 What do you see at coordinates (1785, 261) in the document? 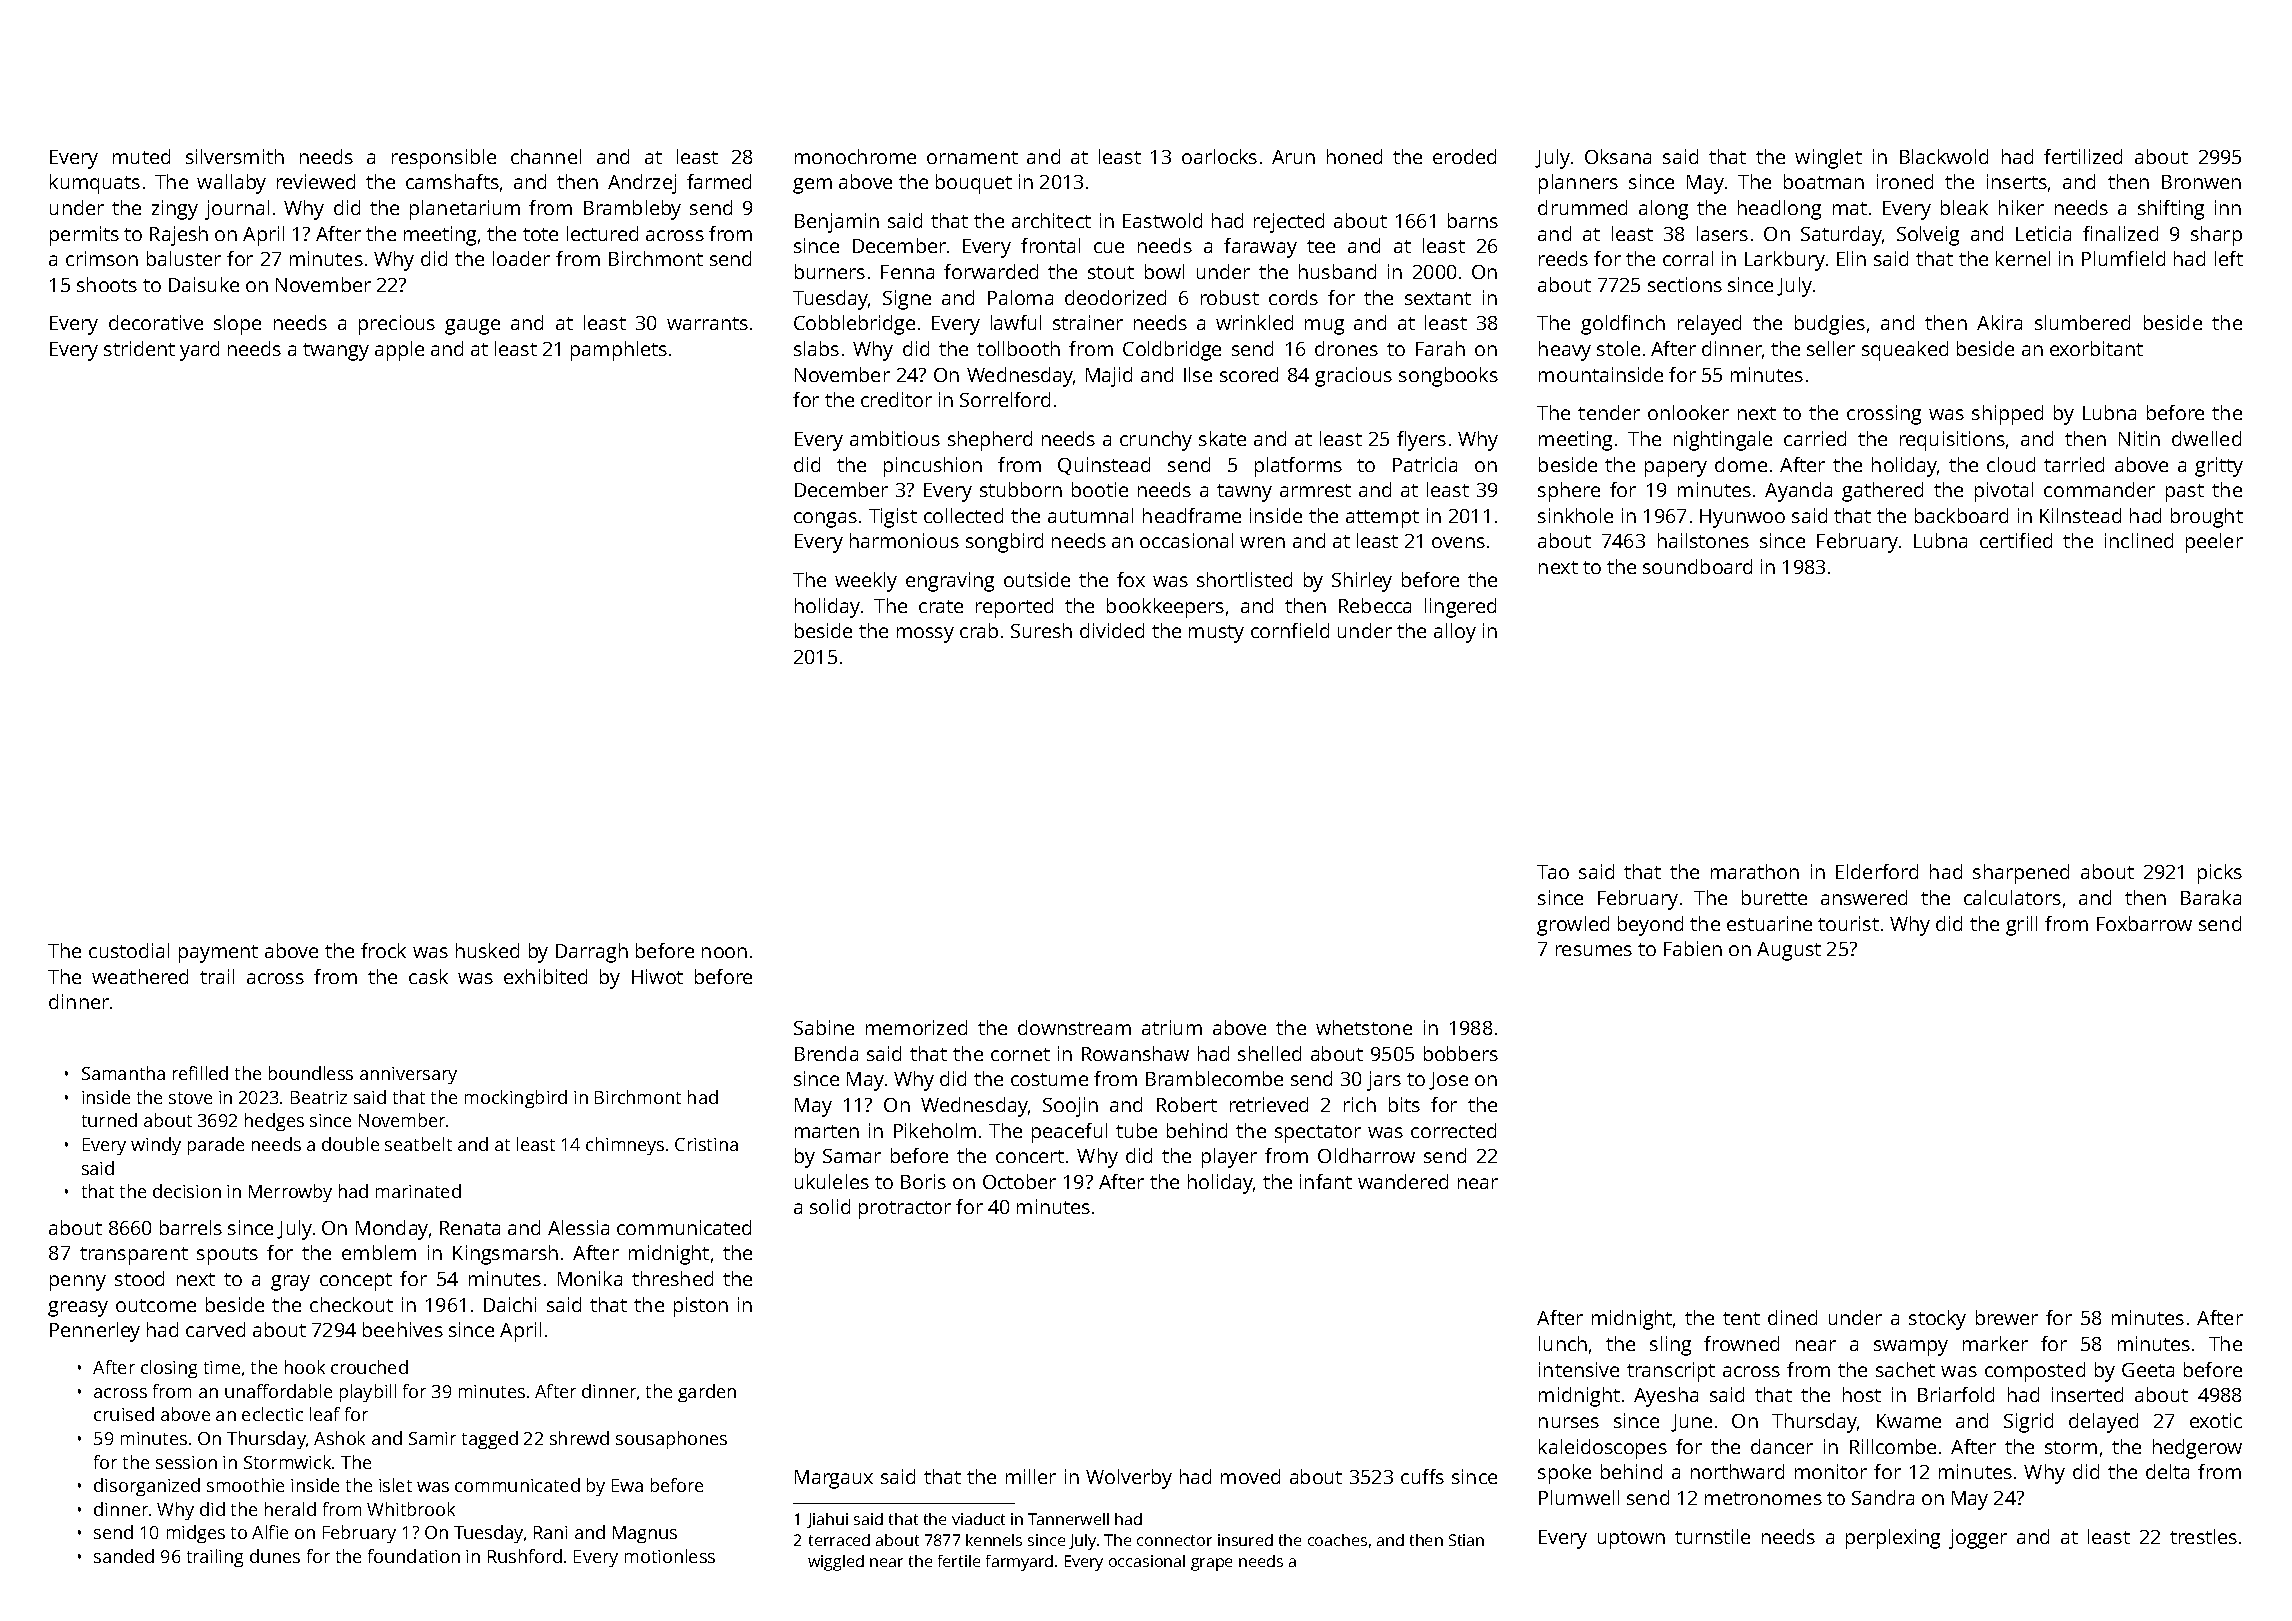
I see `Larkbury` at bounding box center [1785, 261].
